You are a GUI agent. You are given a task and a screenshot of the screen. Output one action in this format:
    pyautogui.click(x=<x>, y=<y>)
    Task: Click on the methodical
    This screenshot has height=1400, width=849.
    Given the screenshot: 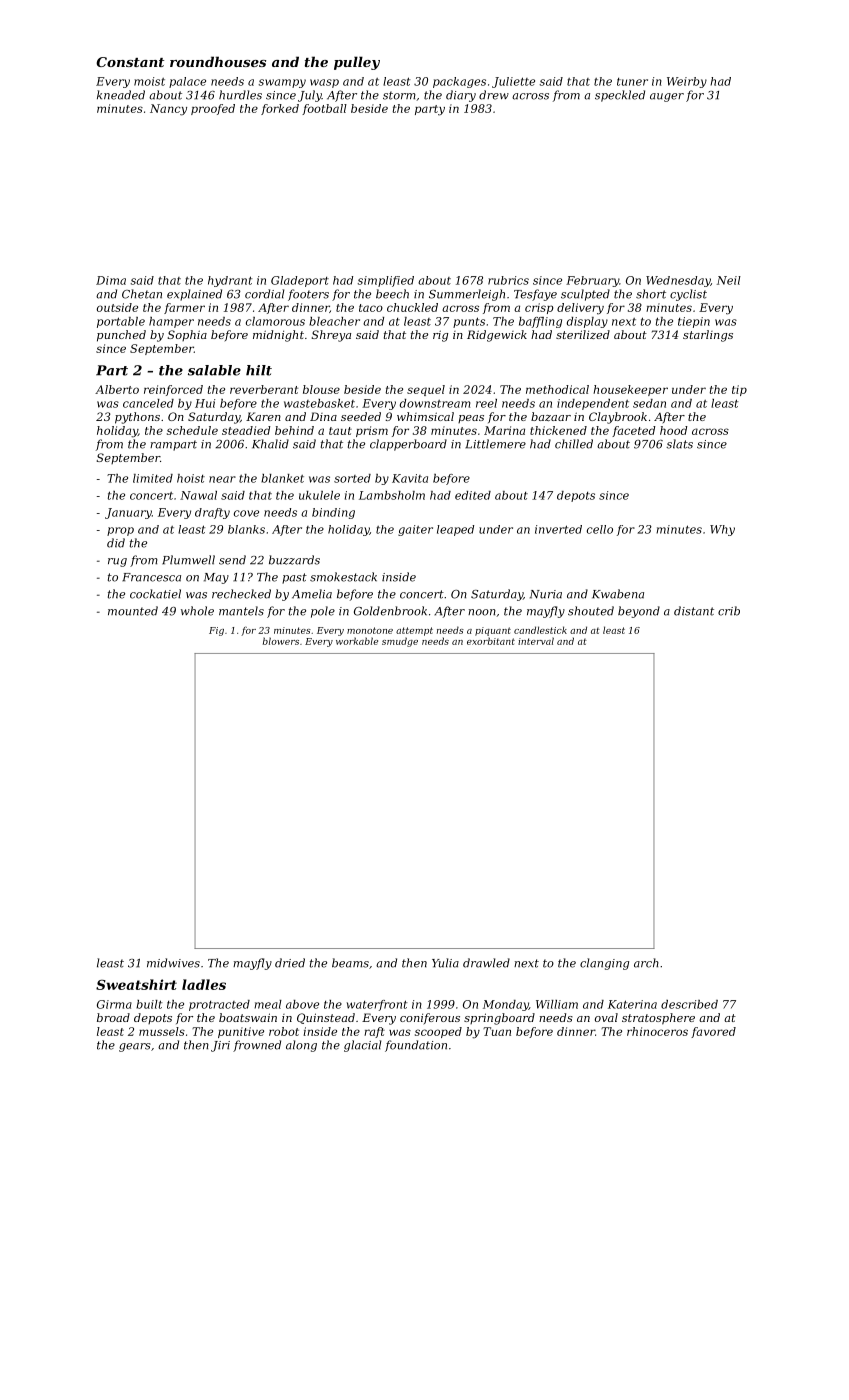 What is the action you would take?
    pyautogui.click(x=557, y=389)
